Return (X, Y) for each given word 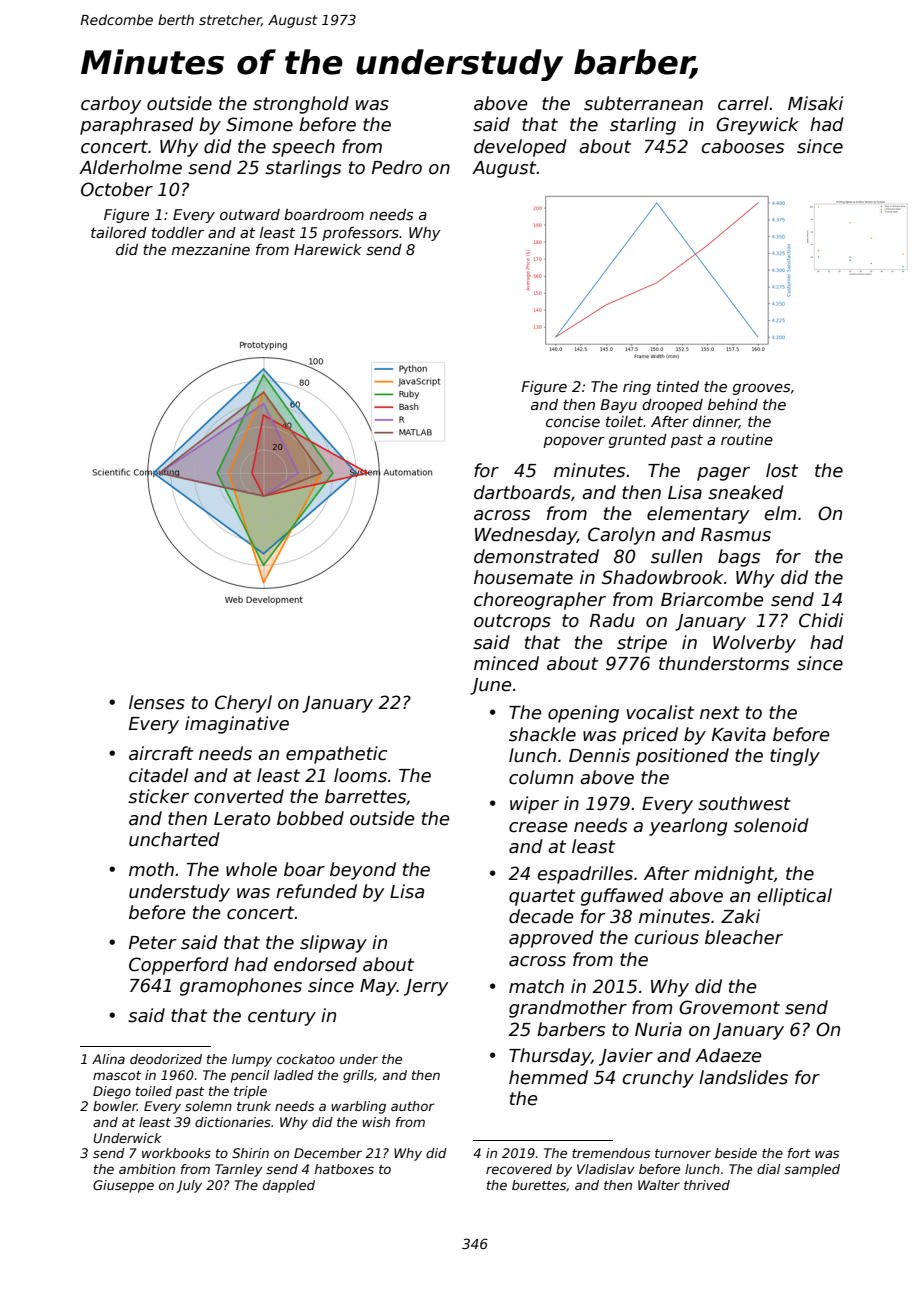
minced (506, 663)
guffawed (622, 897)
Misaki (815, 103)
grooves (761, 389)
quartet (542, 897)
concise (573, 421)
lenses (157, 702)
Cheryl (243, 704)
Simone (259, 124)
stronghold (301, 105)
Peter (153, 943)
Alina (108, 1059)
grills (358, 1076)
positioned (682, 757)
